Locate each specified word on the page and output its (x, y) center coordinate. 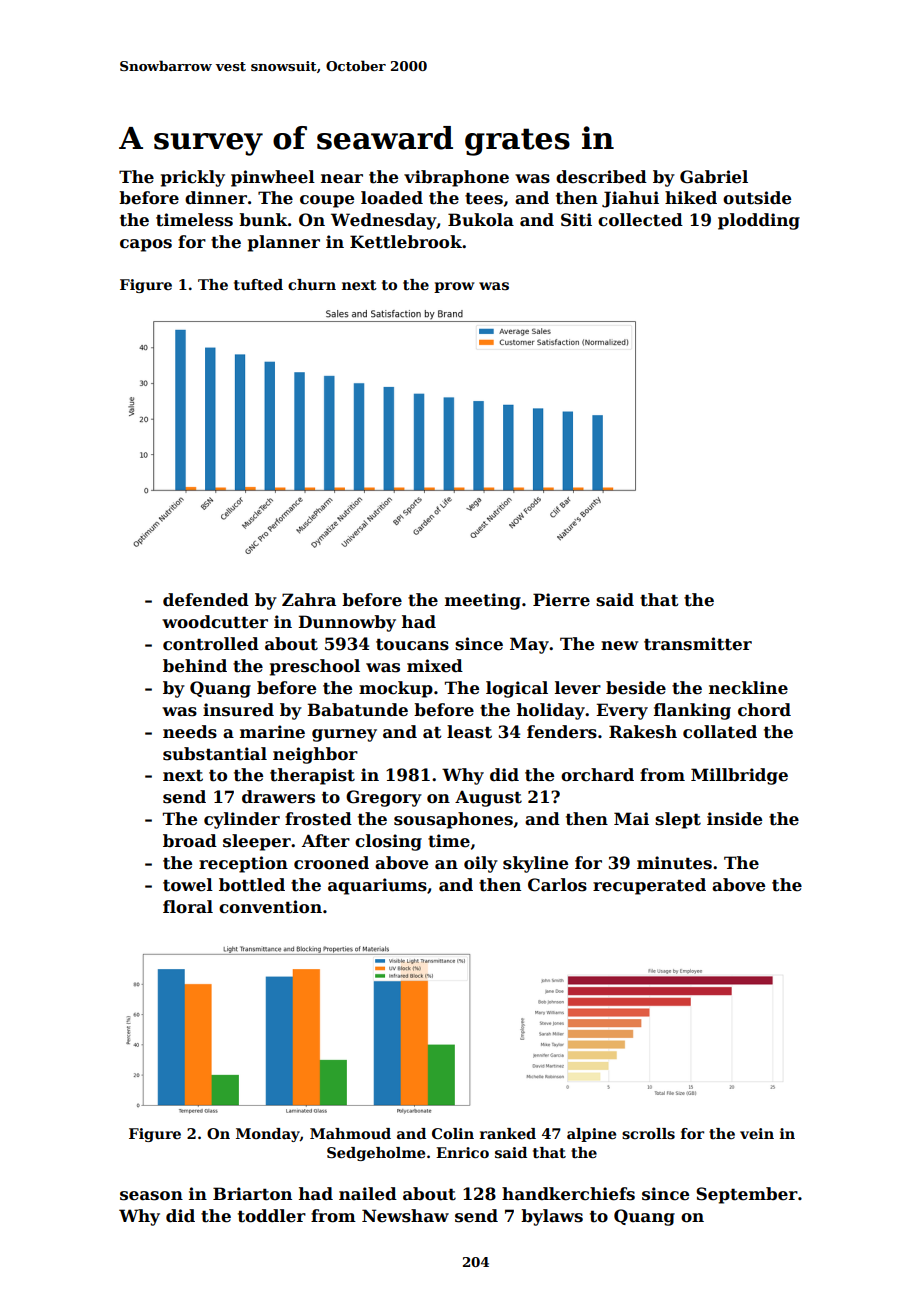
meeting (483, 601)
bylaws (552, 1217)
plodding (759, 221)
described (601, 177)
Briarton (252, 1194)
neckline (748, 688)
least (469, 732)
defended (206, 600)
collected (640, 220)
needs (190, 732)
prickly (193, 178)
